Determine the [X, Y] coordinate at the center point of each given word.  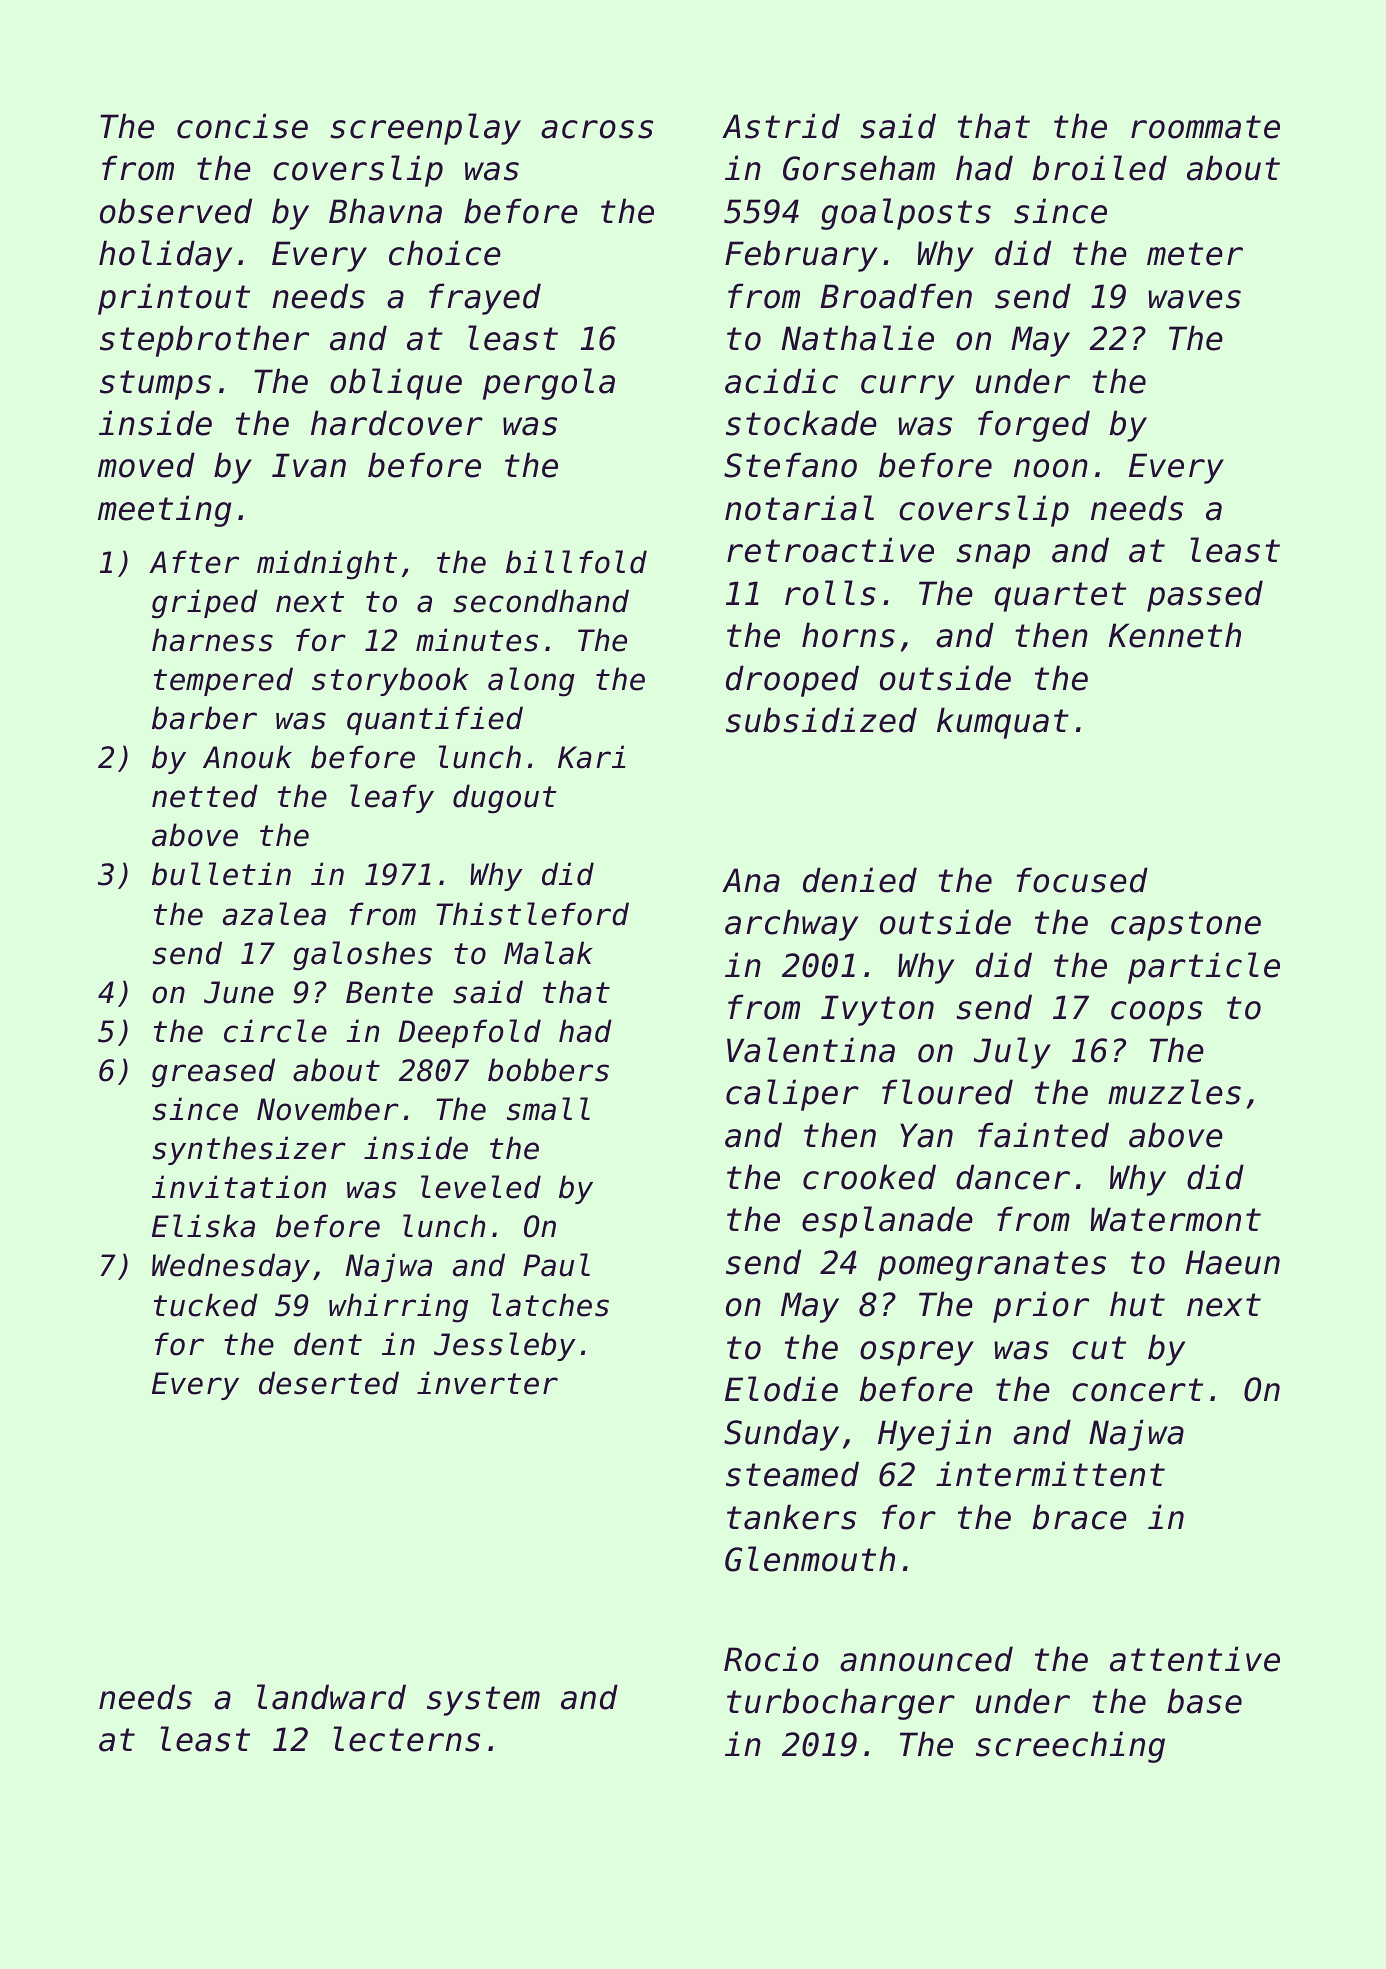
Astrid [781, 126]
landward [331, 1697]
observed [176, 211]
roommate [1205, 127]
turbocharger [841, 1704]
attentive [1195, 1659]
